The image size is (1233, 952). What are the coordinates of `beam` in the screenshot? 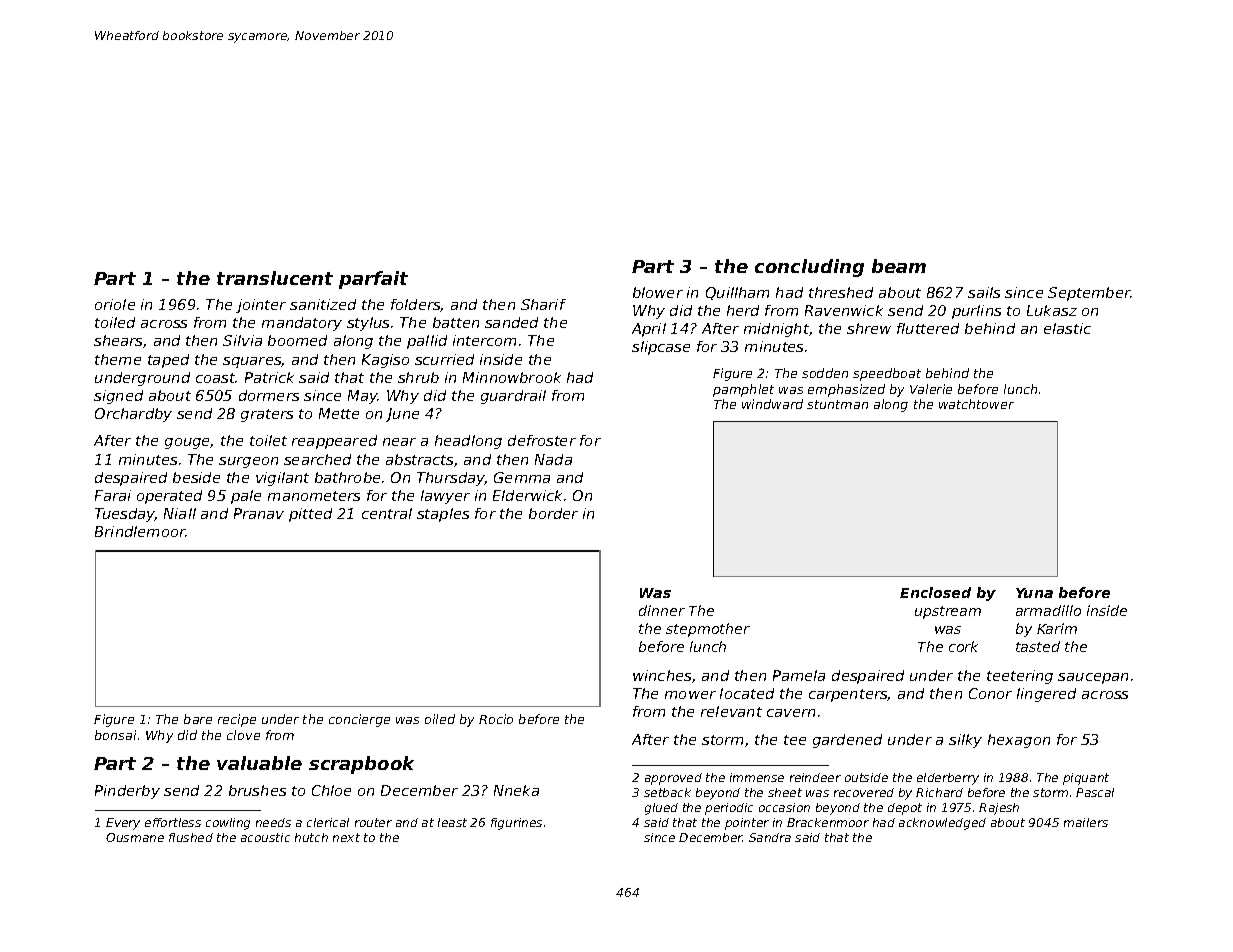 It's located at (899, 266).
